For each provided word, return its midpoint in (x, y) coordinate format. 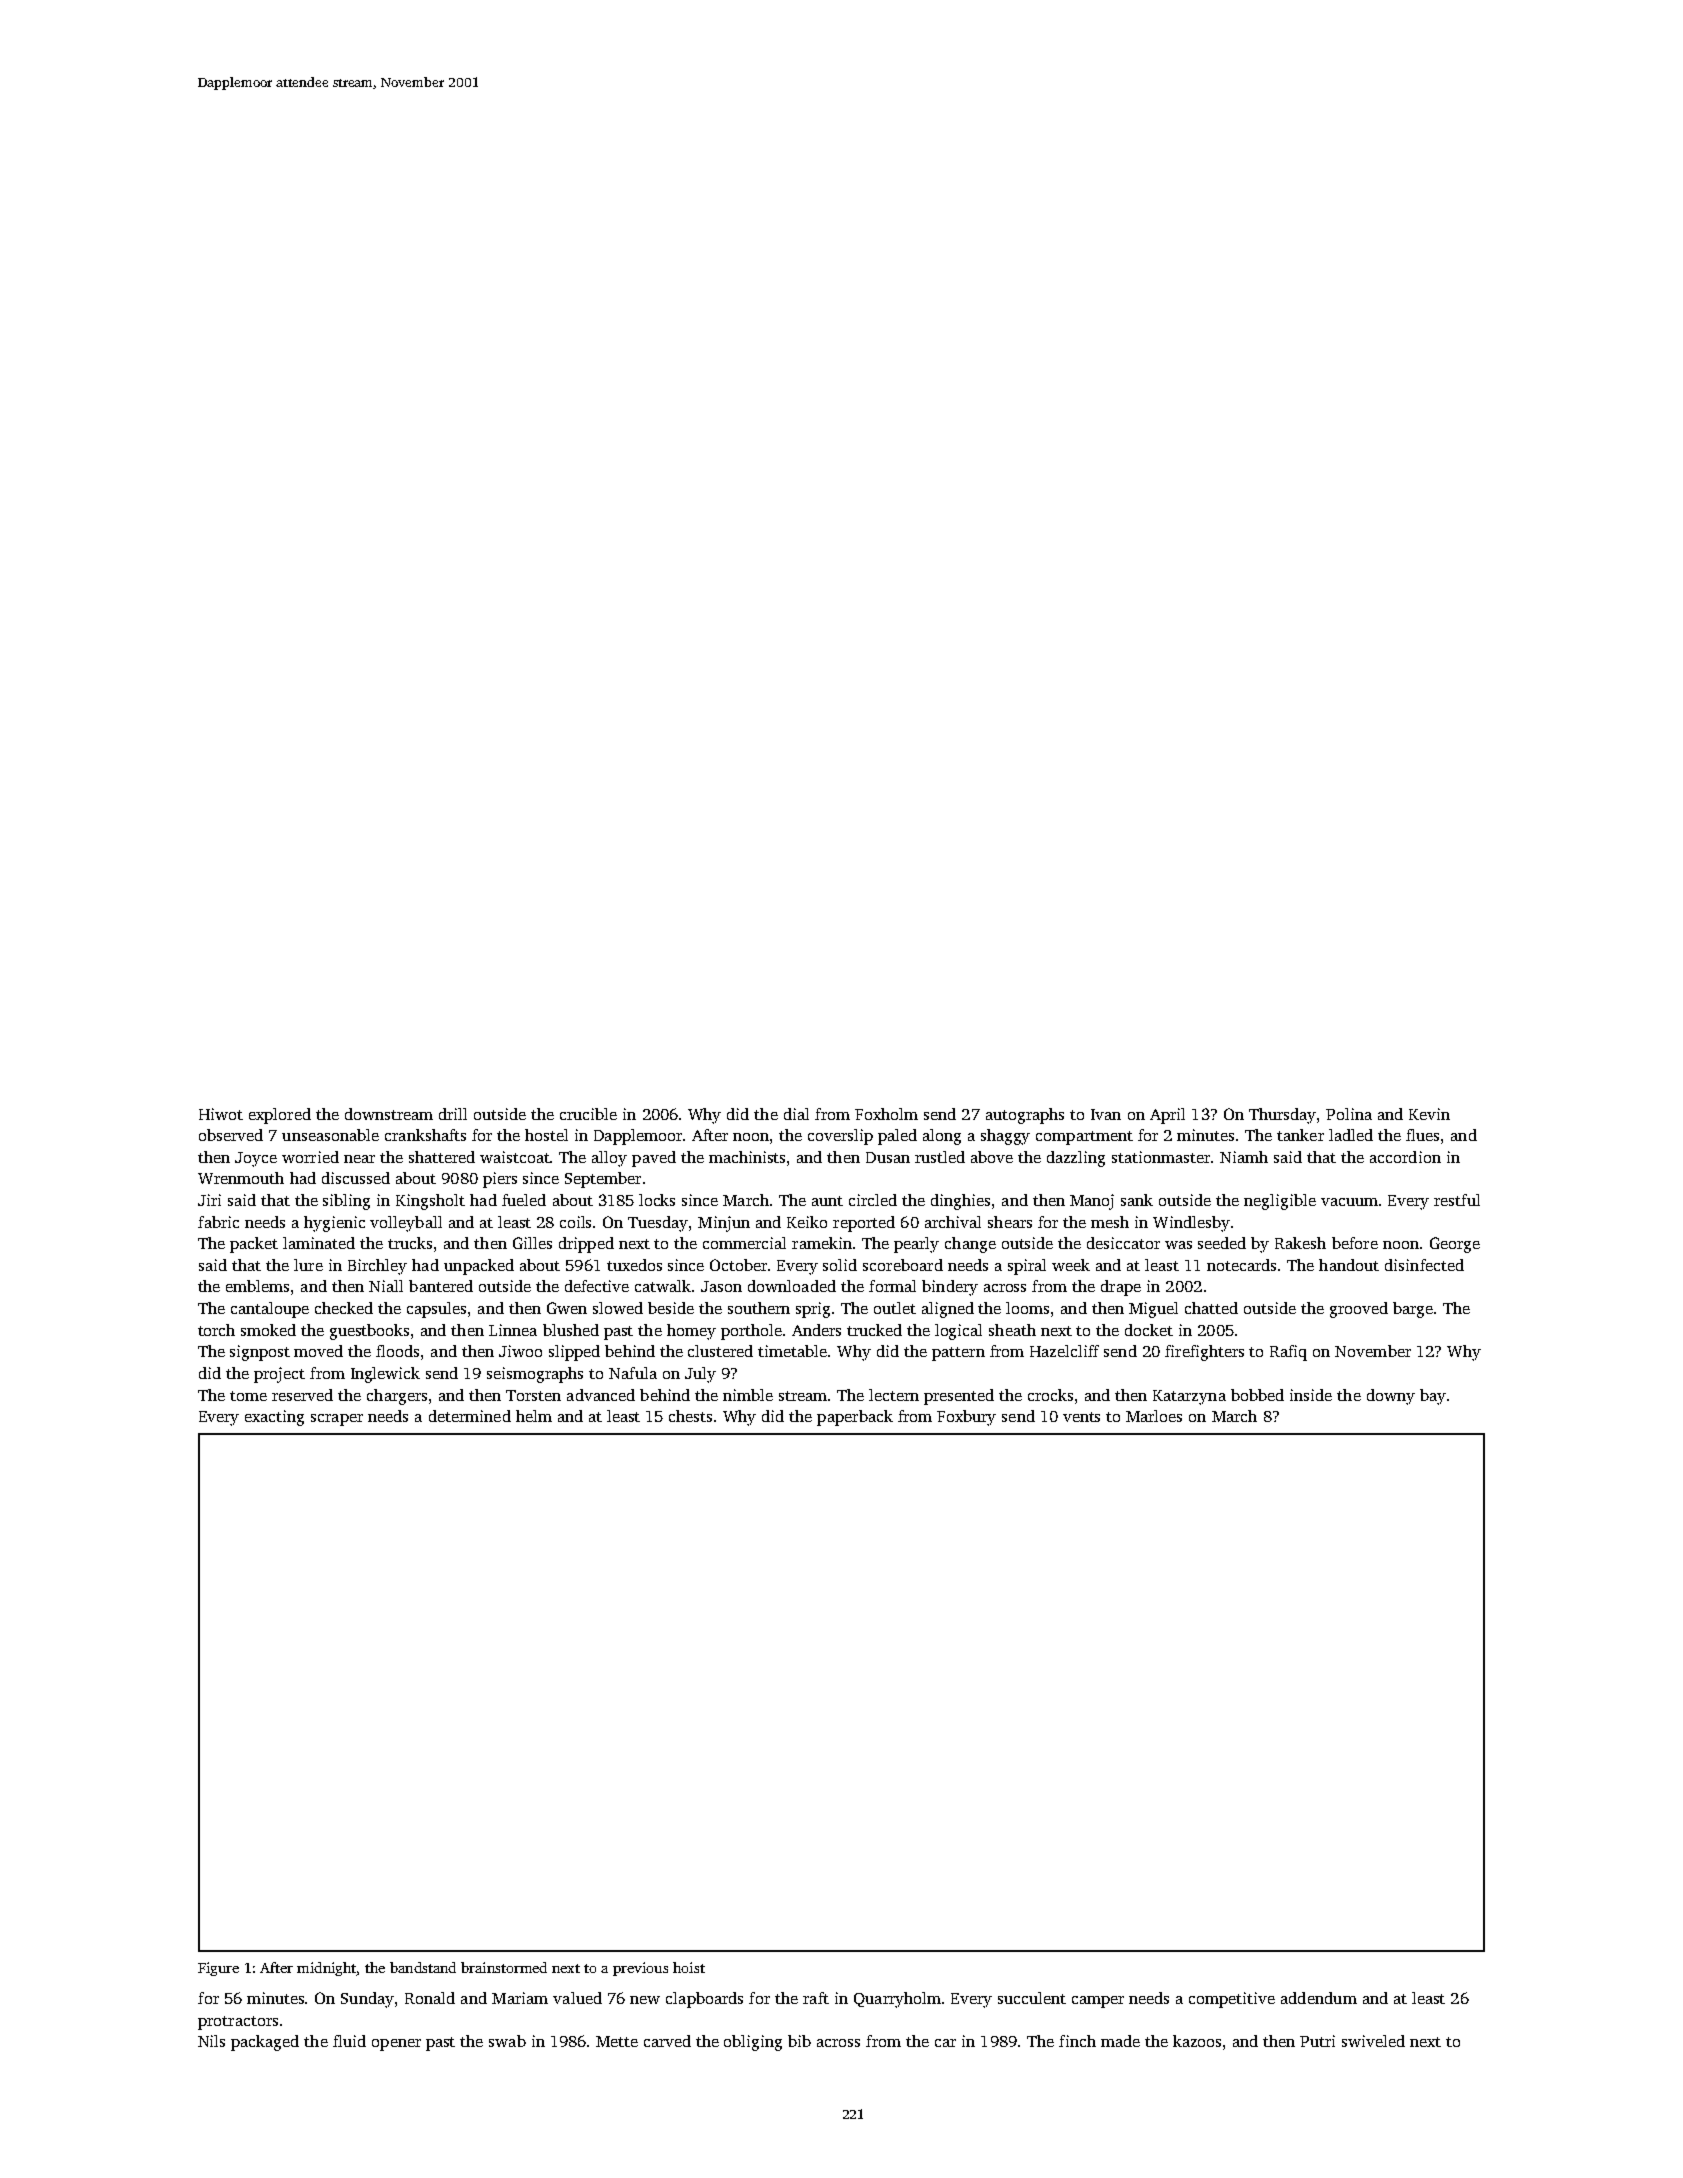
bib (799, 2041)
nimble (748, 1395)
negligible (1280, 1202)
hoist (689, 1967)
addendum (1319, 1998)
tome (248, 1396)
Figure (218, 1969)
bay (1433, 1397)
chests (690, 1416)
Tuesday (658, 1224)
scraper (337, 1420)
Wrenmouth (241, 1178)
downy (1391, 1397)
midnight (327, 1969)
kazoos (1197, 2041)
